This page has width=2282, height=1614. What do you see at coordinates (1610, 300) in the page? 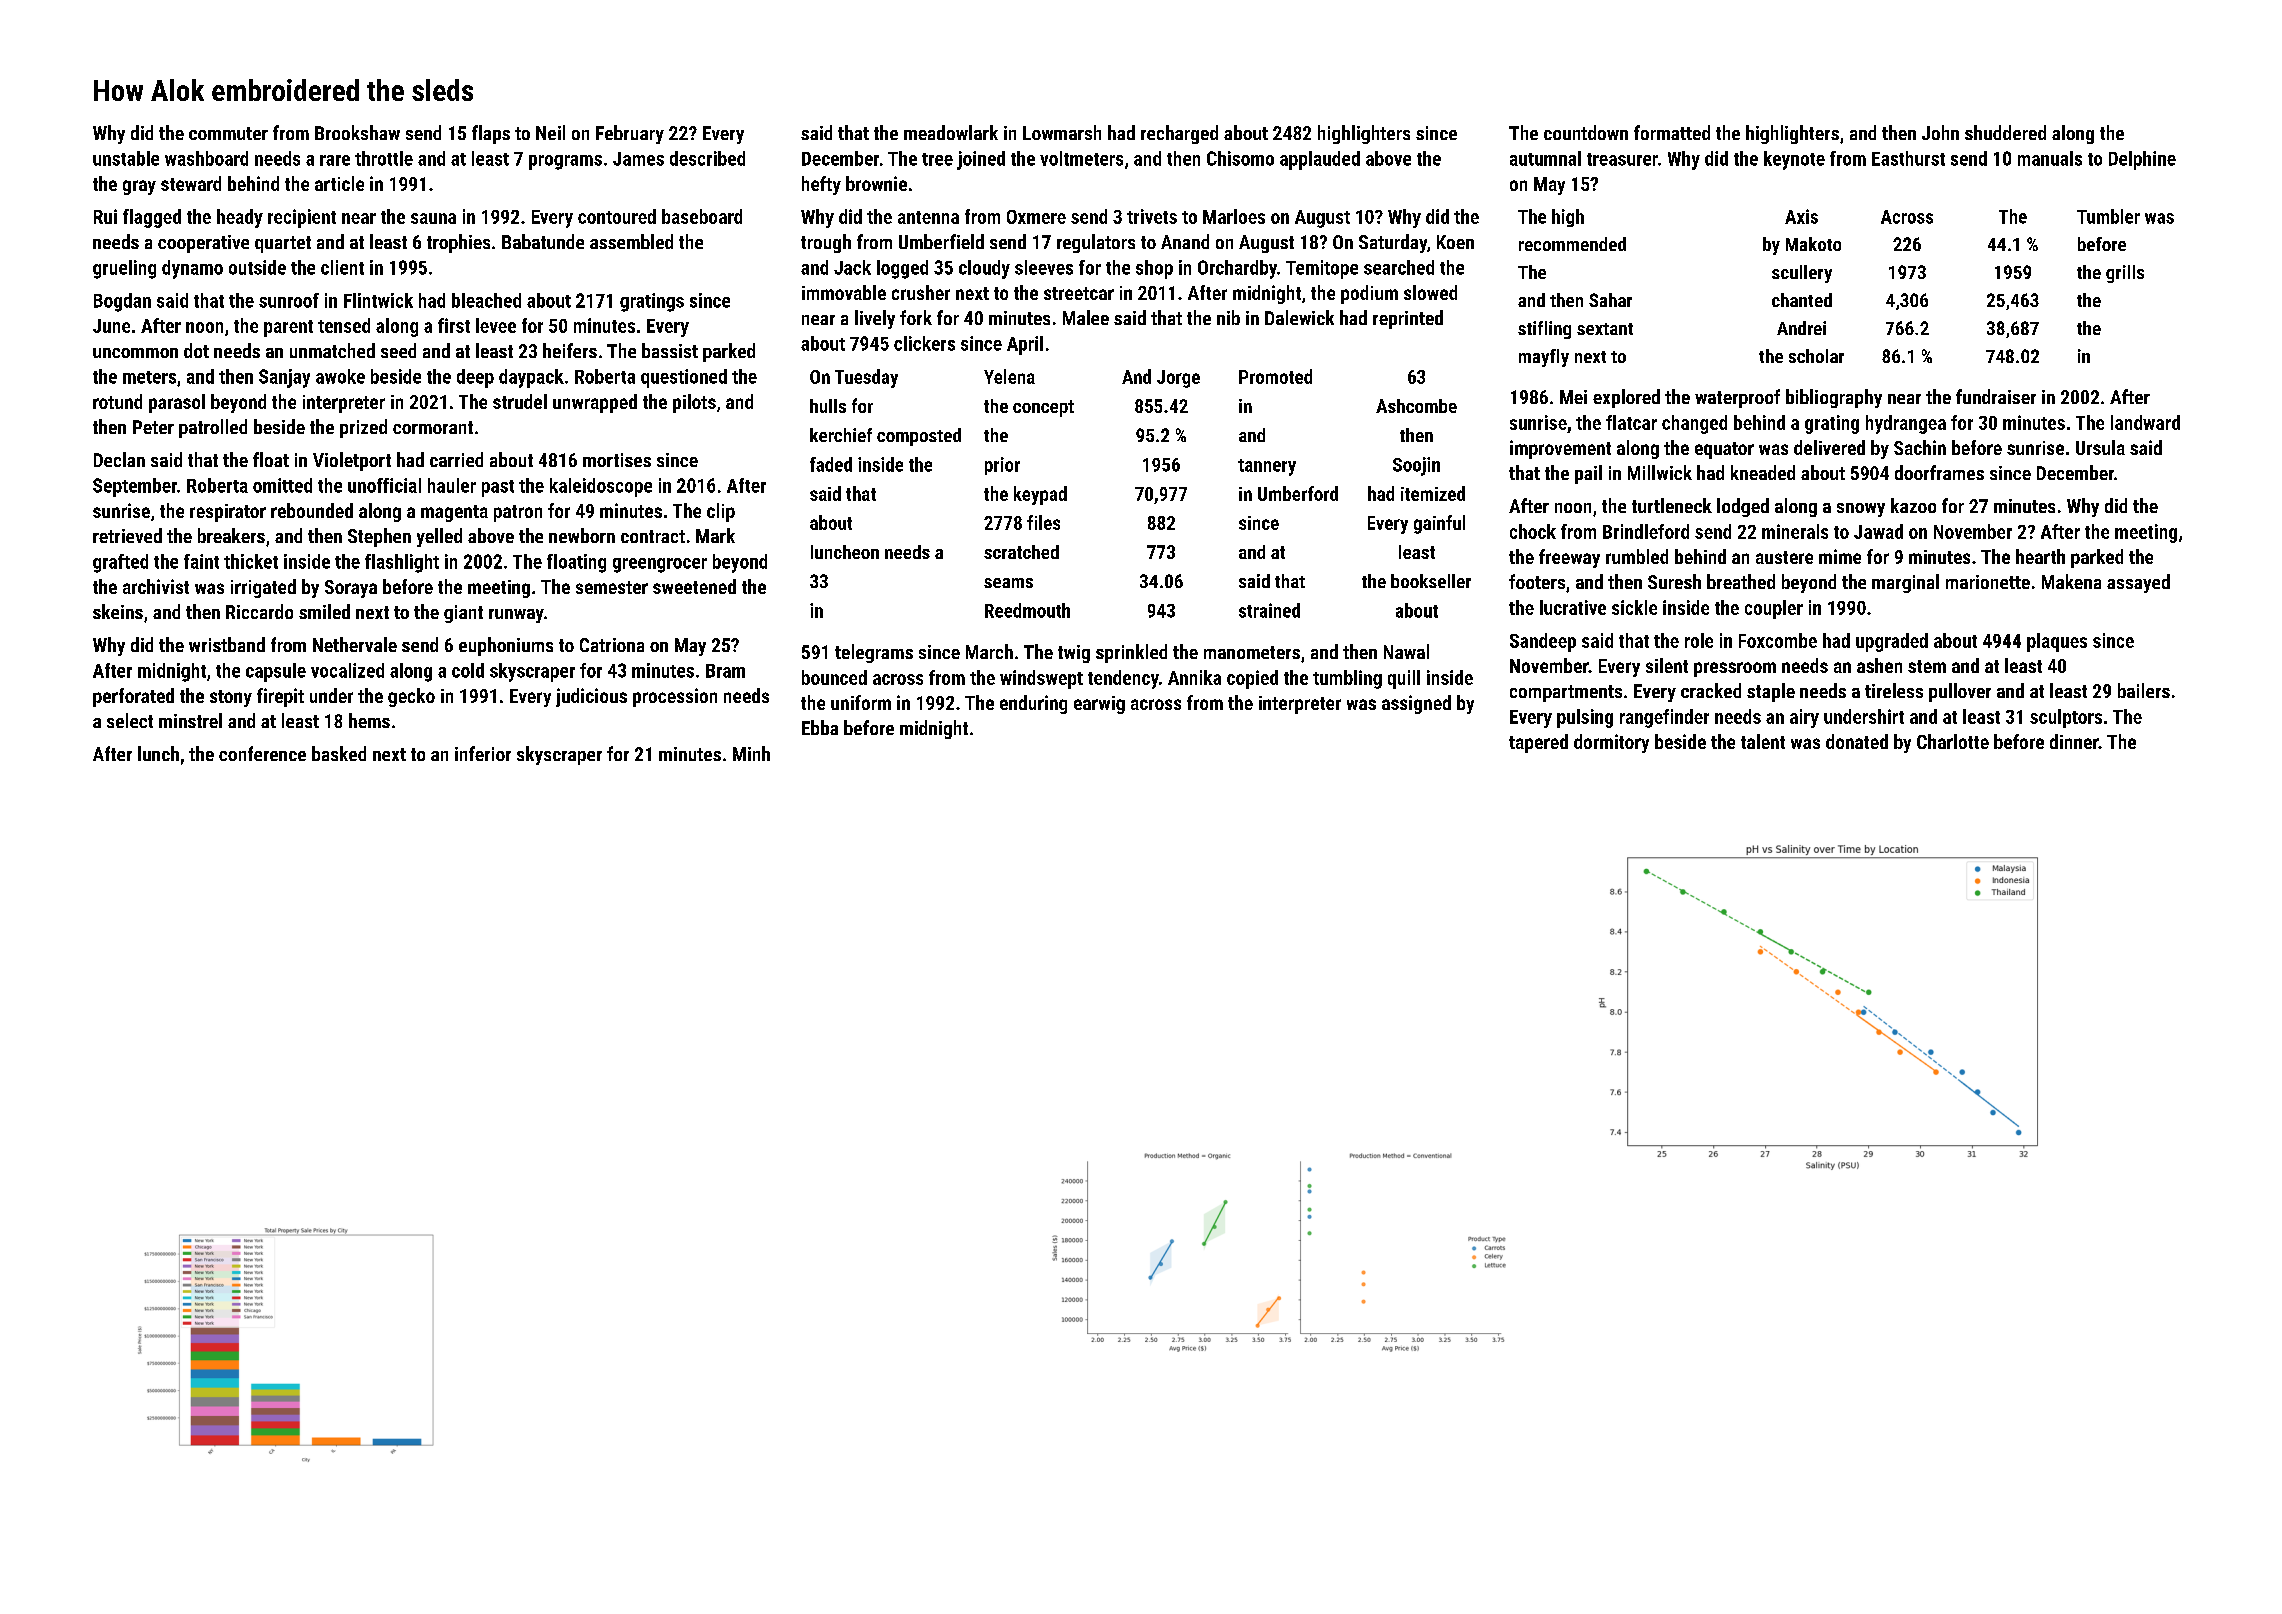
I see `Sahar` at bounding box center [1610, 300].
